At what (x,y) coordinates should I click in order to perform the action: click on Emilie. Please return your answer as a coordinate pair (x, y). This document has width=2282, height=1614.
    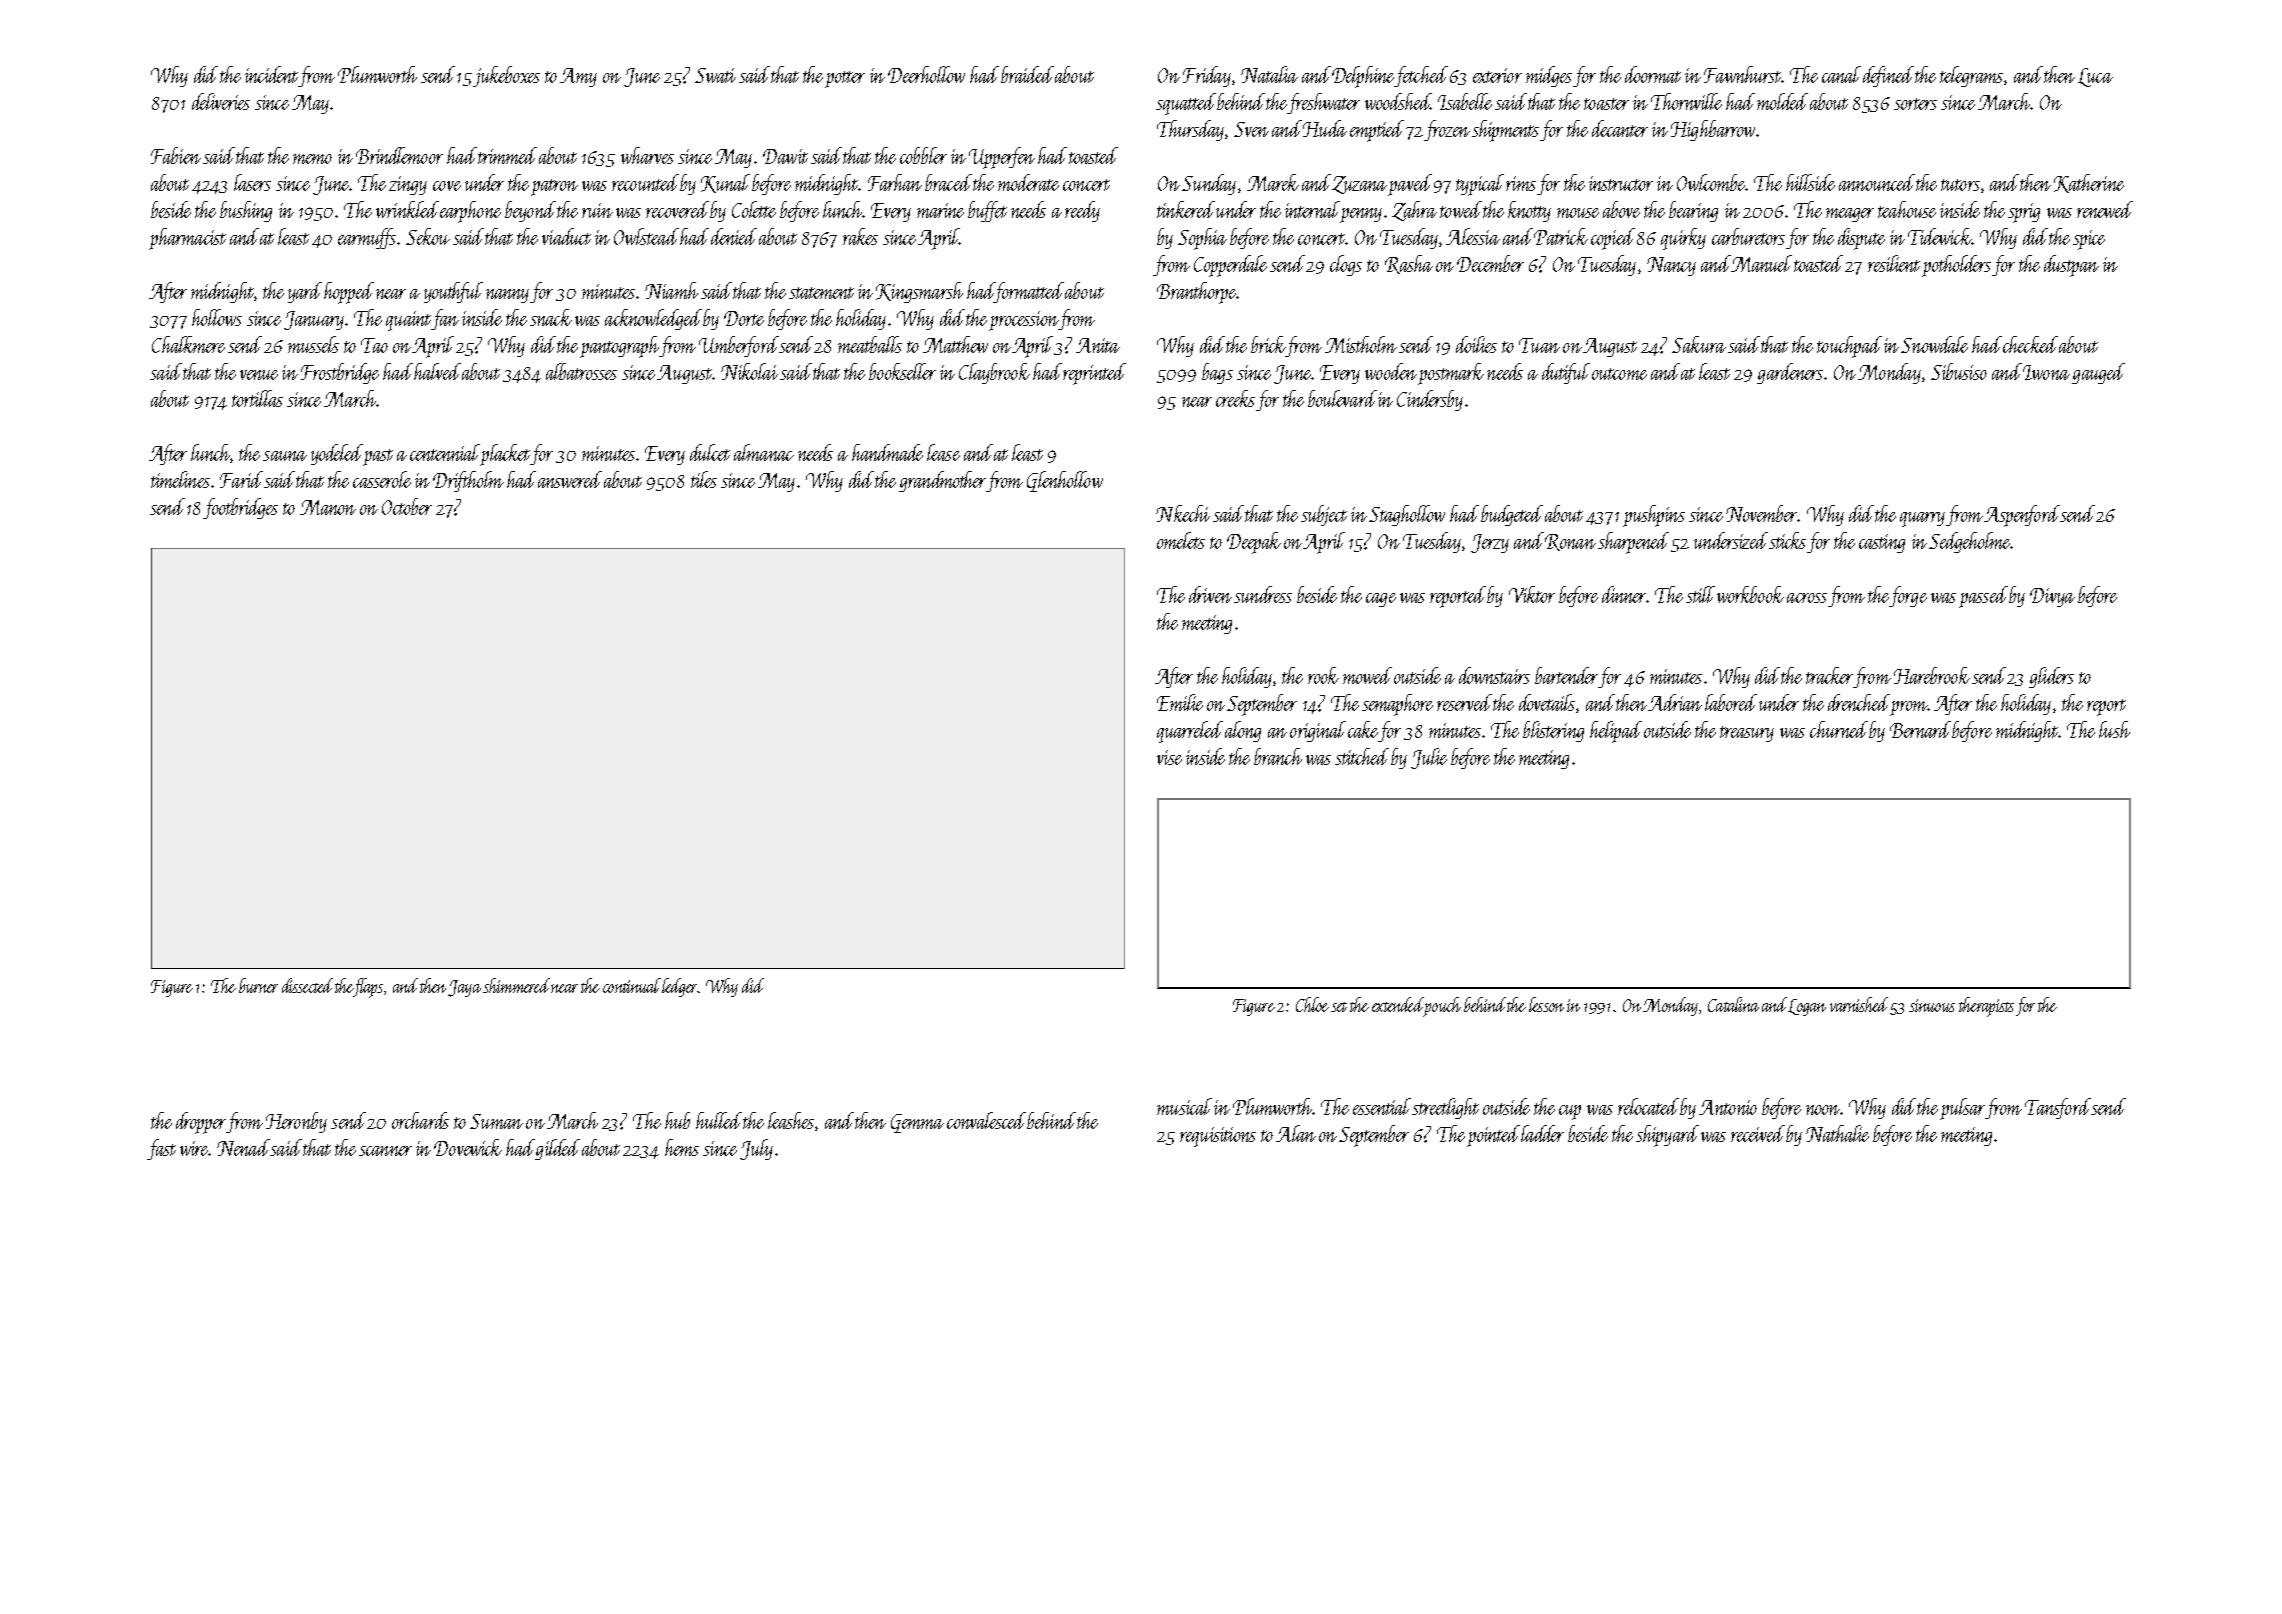
    Looking at the image, I should click on (1180, 702).
